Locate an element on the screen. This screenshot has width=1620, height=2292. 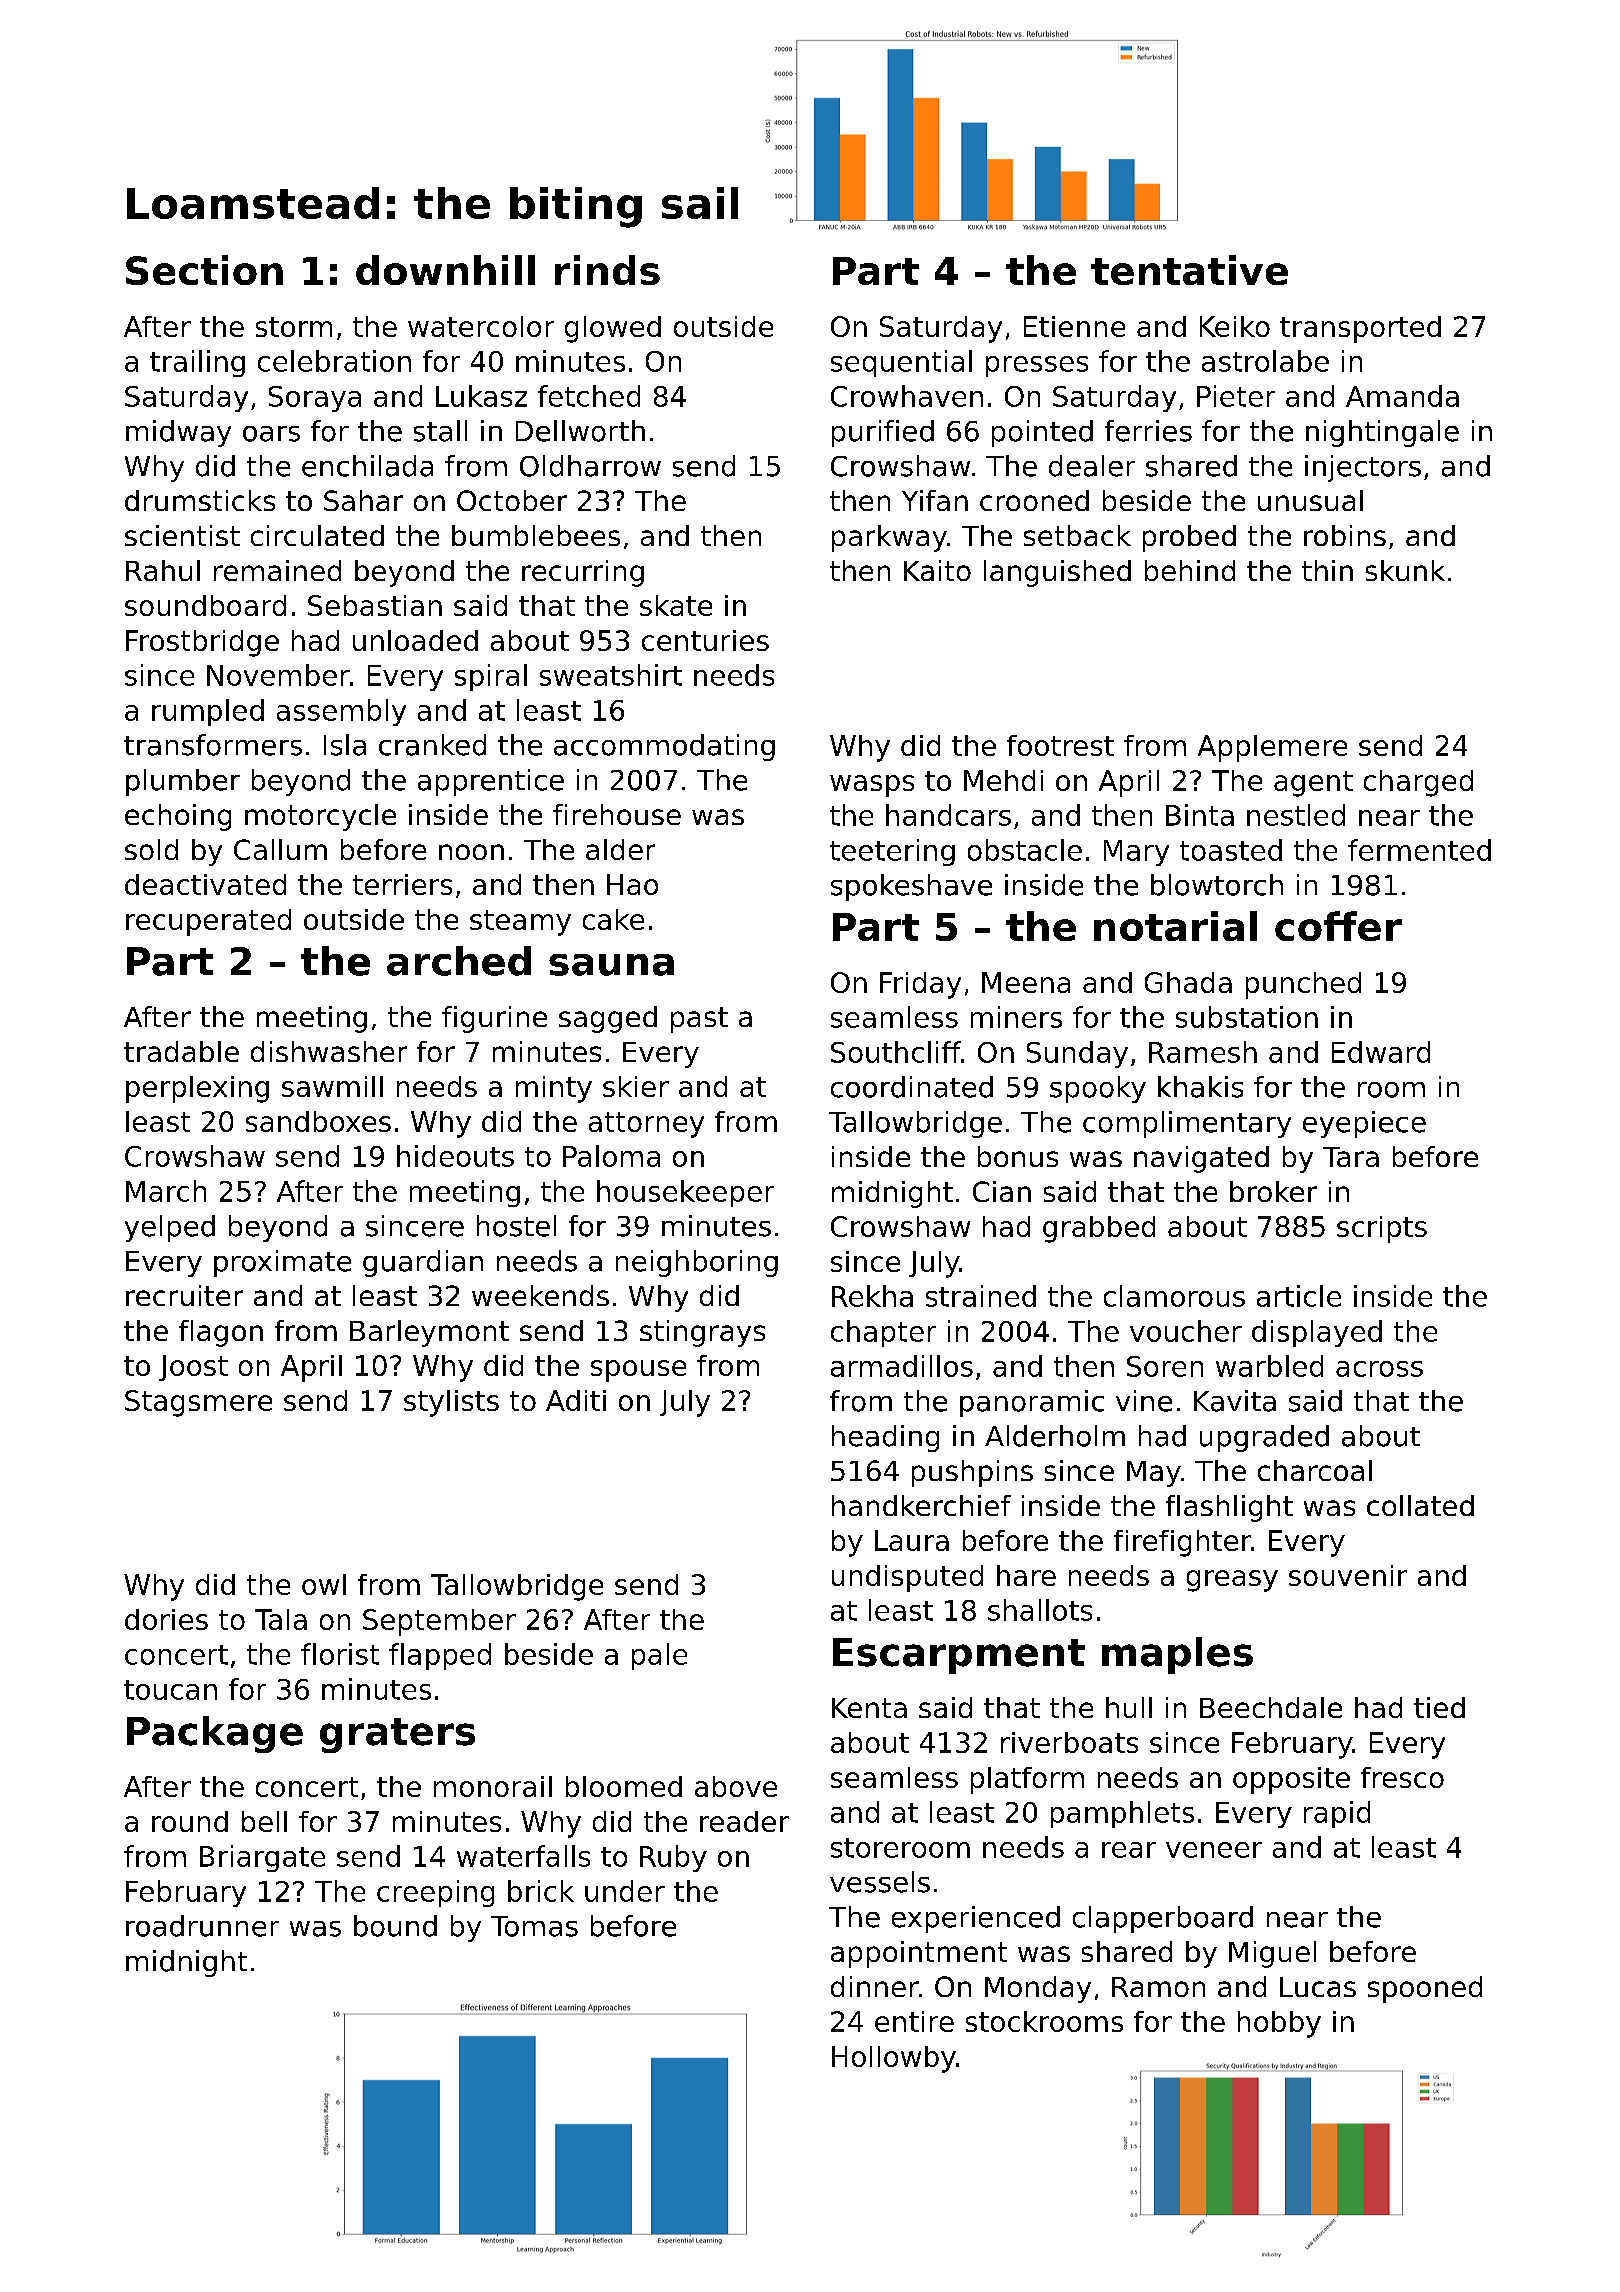
tentative is located at coordinates (1189, 270).
